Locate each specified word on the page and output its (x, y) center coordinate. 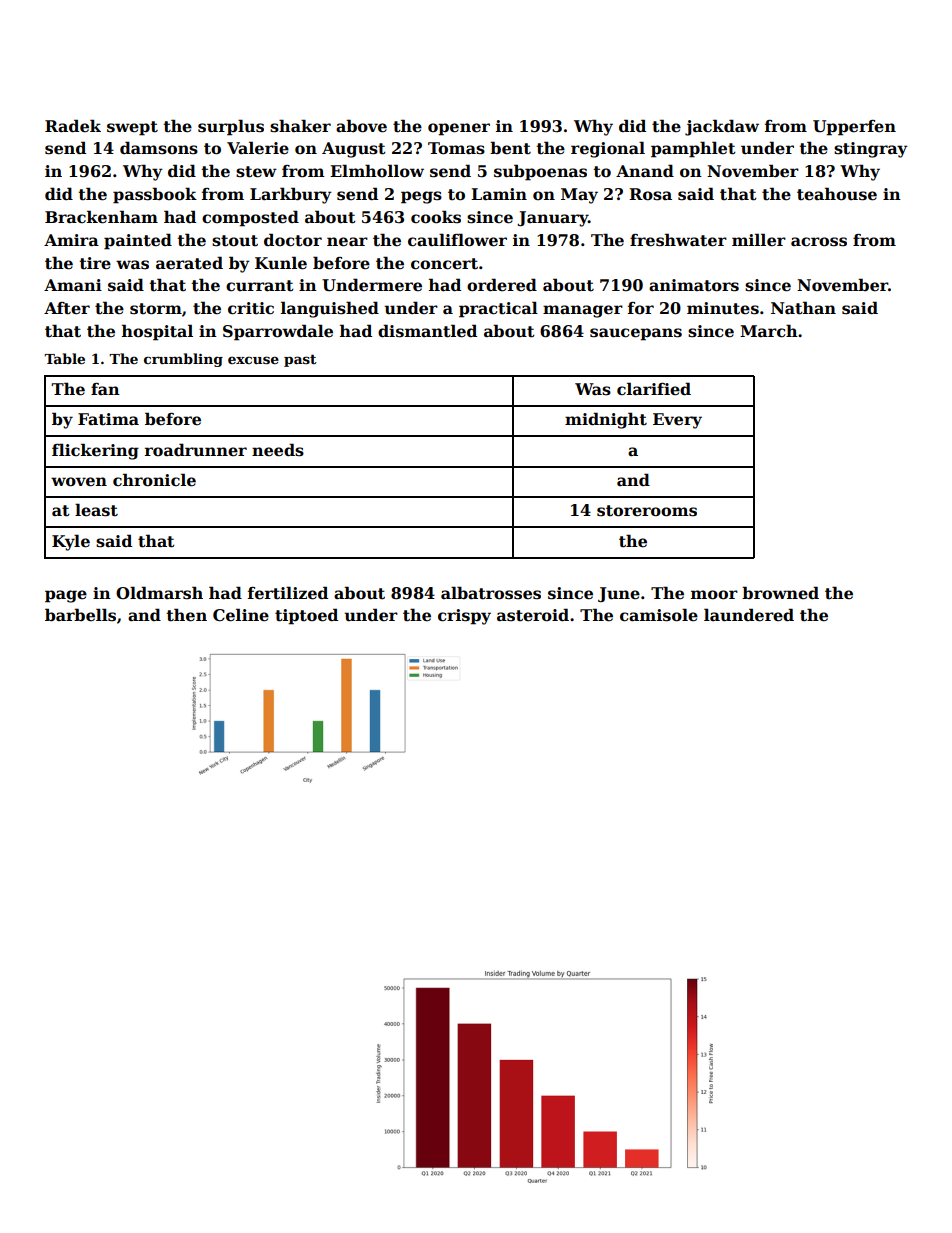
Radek (73, 126)
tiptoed (306, 616)
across (819, 242)
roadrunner (196, 450)
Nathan (803, 308)
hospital (157, 332)
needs (278, 450)
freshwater (678, 240)
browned (780, 593)
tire (95, 263)
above (361, 126)
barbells (80, 615)
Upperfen (854, 128)
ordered (502, 285)
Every (677, 421)
